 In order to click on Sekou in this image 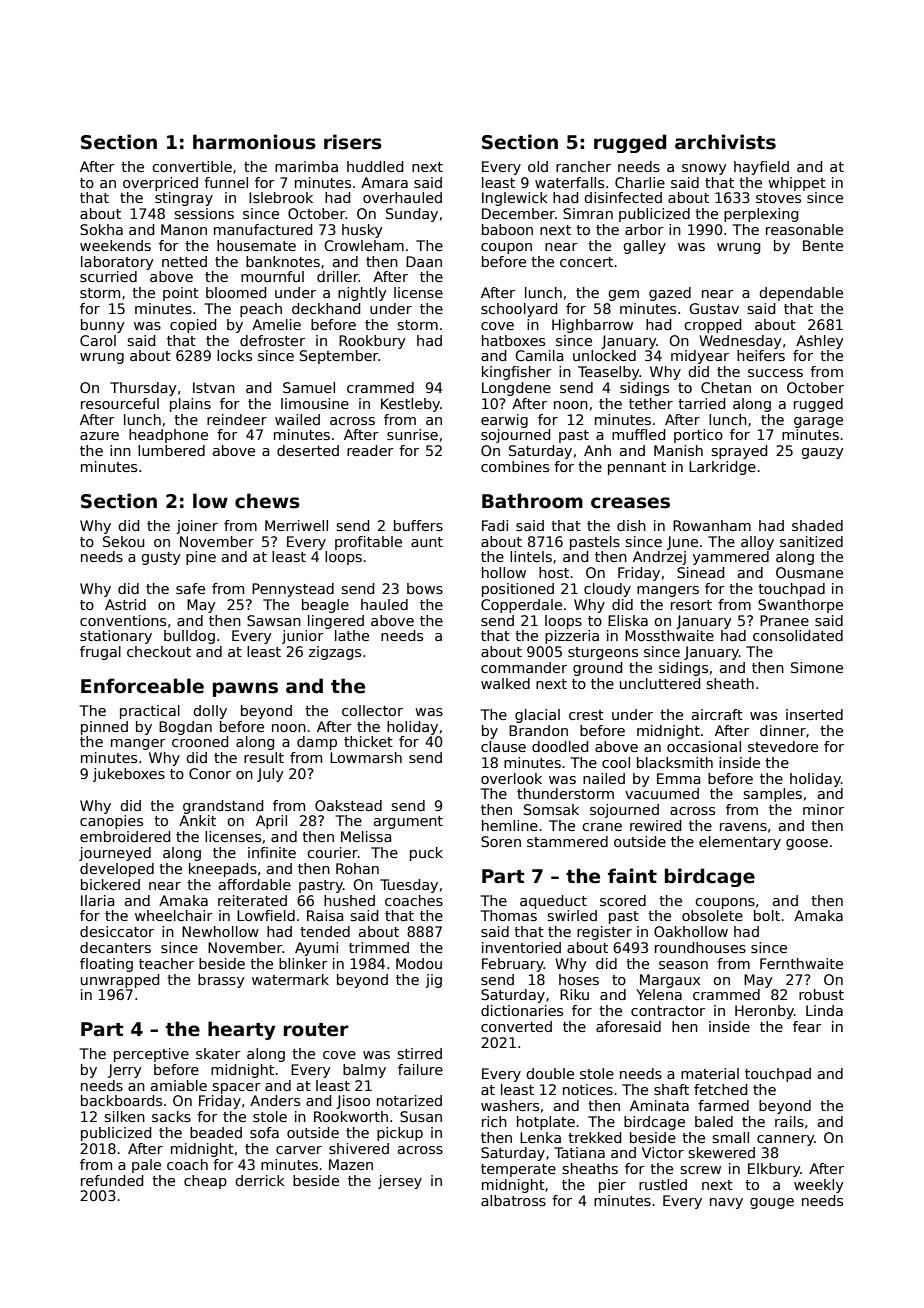, I will do `click(123, 541)`.
